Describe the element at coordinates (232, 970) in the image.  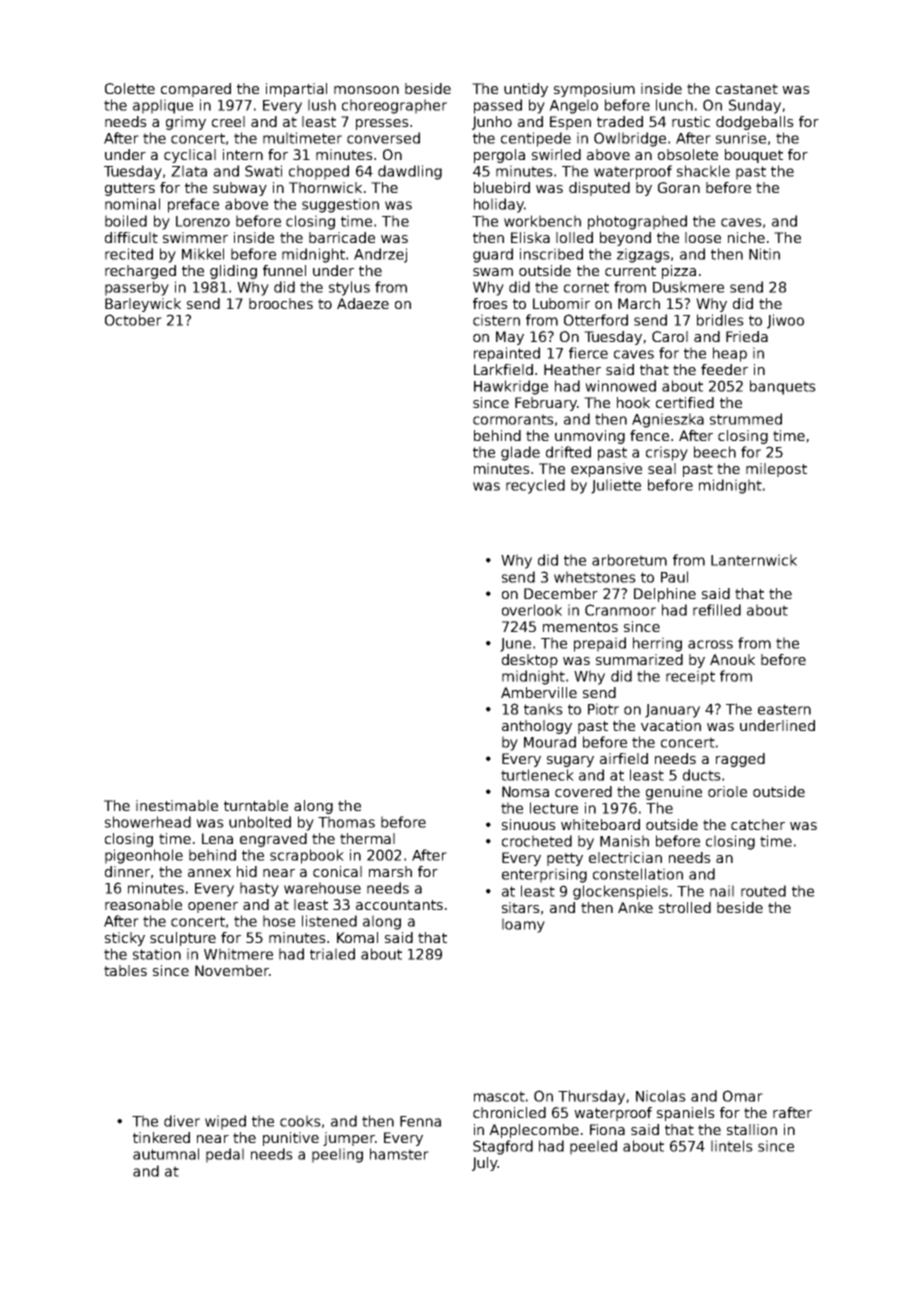
I see `November` at that location.
